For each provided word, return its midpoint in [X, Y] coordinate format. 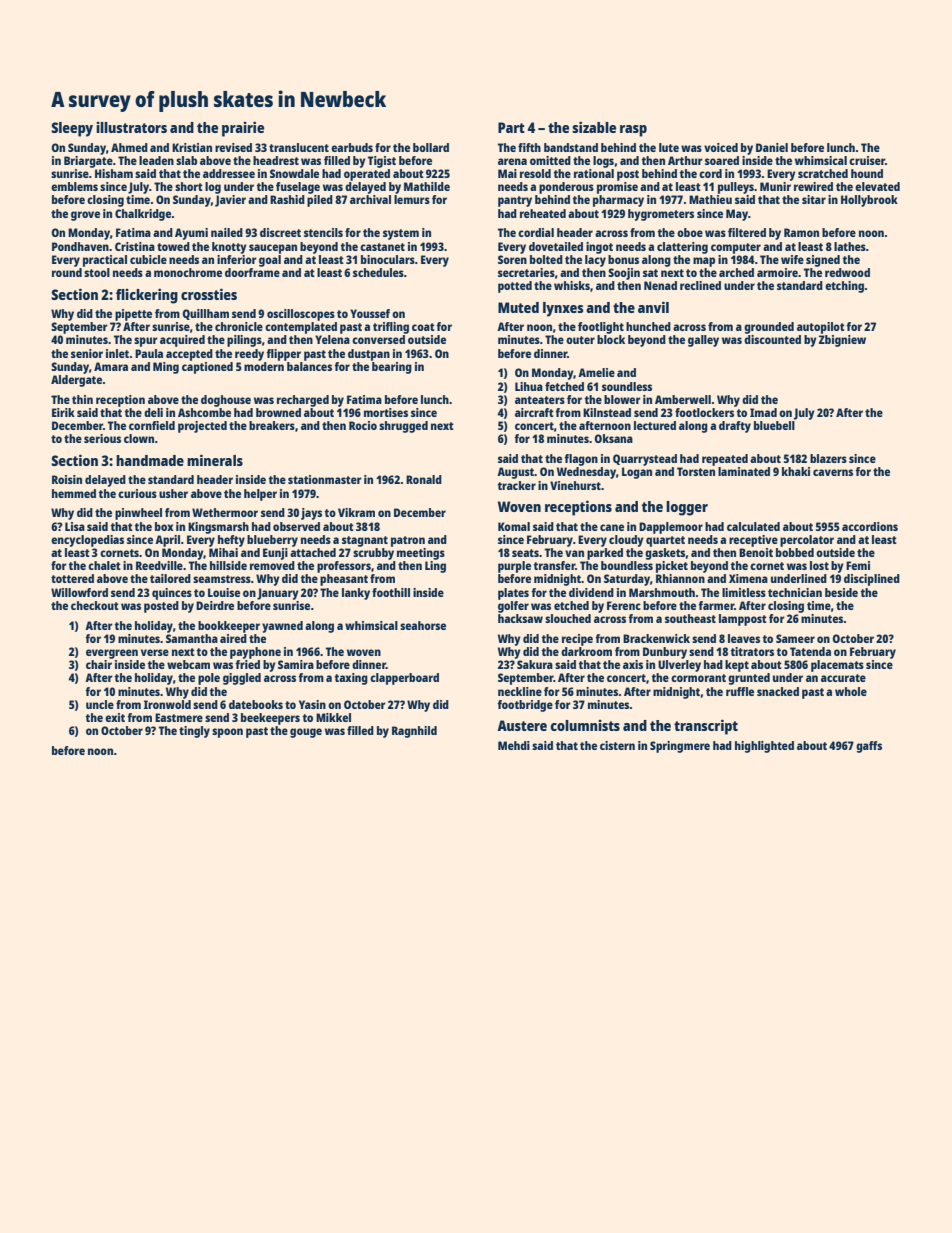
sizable [594, 127]
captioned [207, 368]
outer [580, 340]
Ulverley [679, 666]
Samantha [192, 638]
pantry [515, 201]
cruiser [867, 160]
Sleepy [72, 129]
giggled [242, 679]
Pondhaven [80, 246]
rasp [633, 131]
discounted [772, 339]
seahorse [423, 625]
